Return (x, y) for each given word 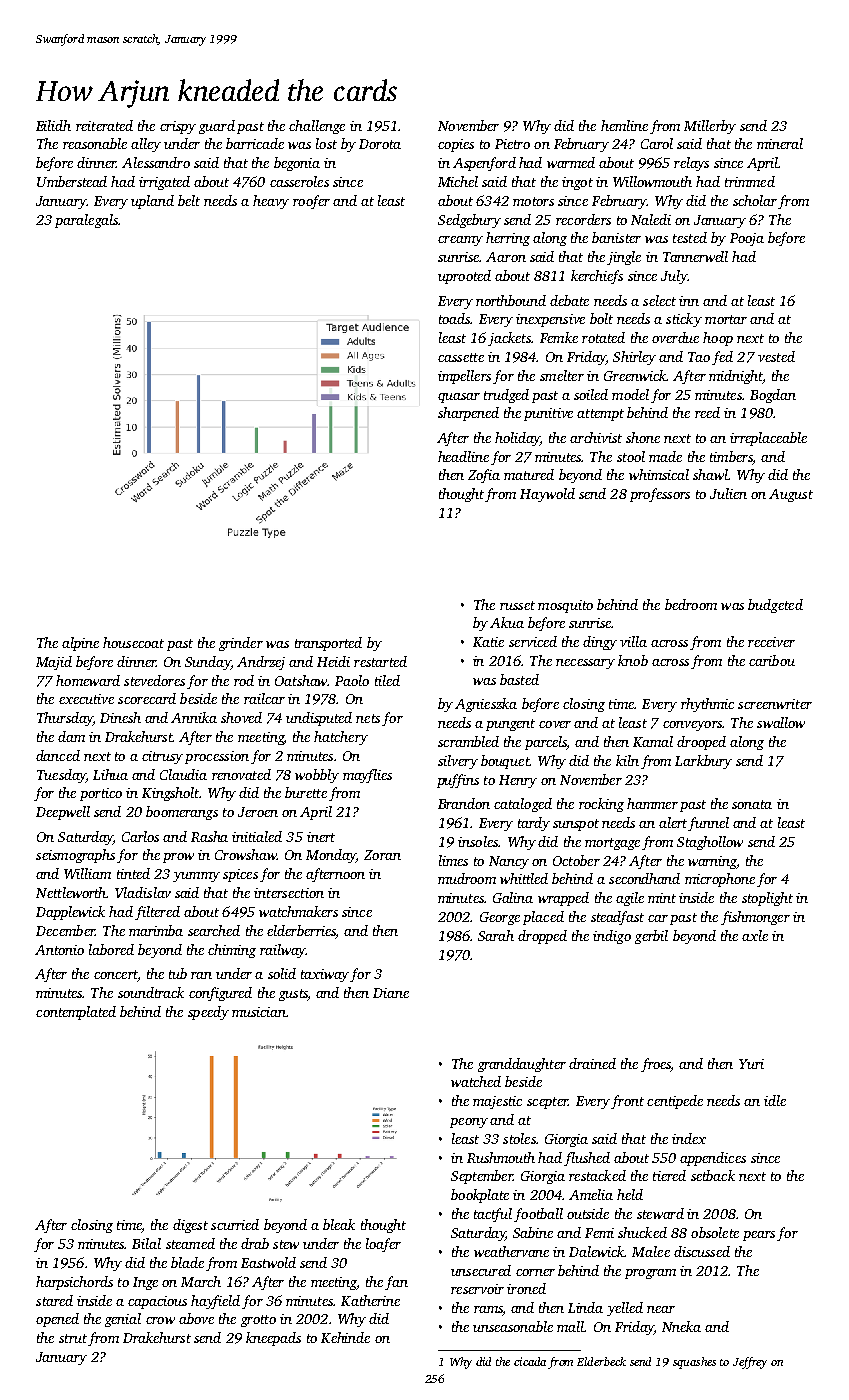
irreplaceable (768, 439)
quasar (459, 398)
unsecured (481, 1270)
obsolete (715, 1232)
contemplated (76, 1013)
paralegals (86, 221)
